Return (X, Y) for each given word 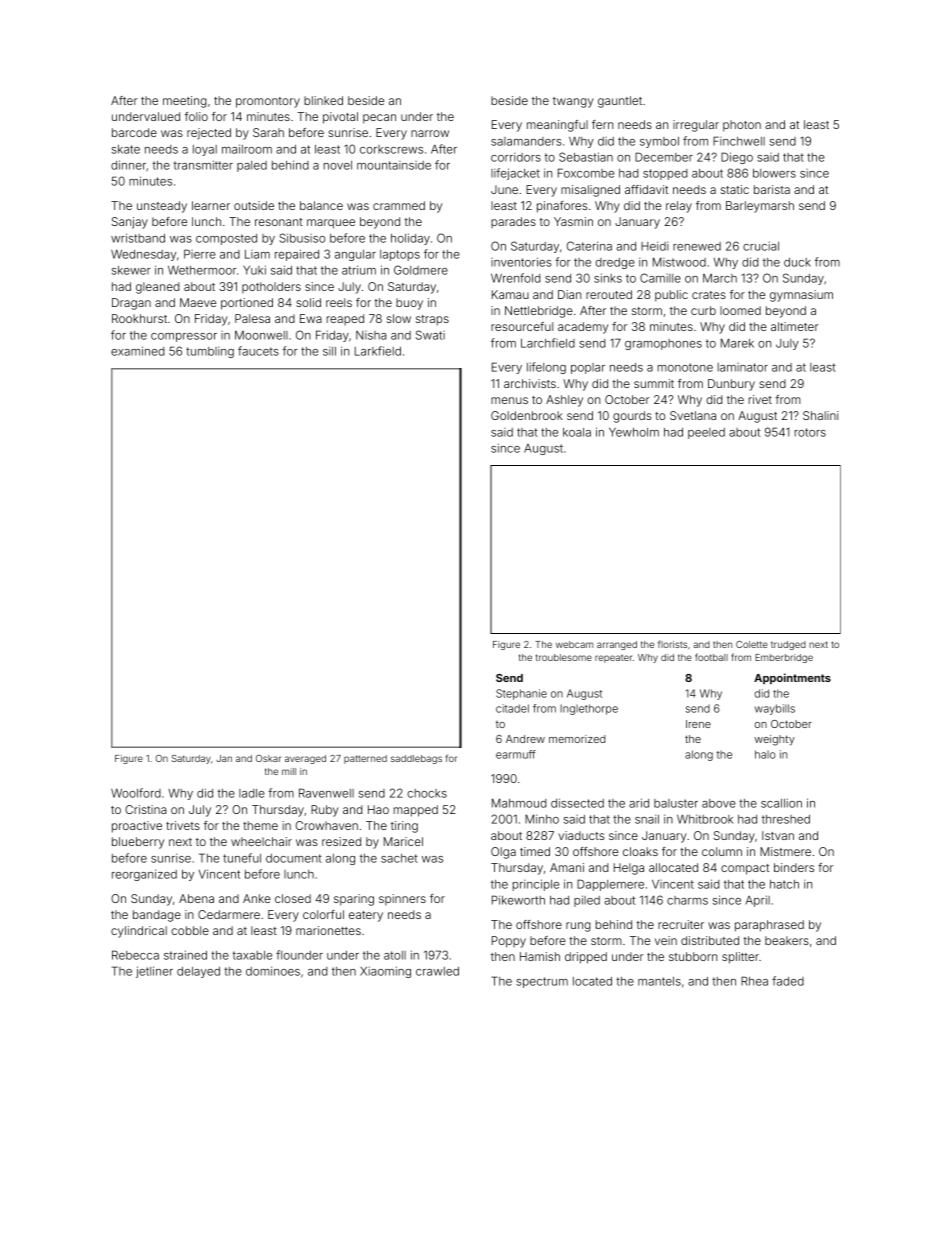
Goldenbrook (527, 415)
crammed (399, 205)
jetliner (154, 972)
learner (211, 205)
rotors (810, 432)
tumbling (210, 352)
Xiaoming (385, 972)
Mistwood (679, 262)
